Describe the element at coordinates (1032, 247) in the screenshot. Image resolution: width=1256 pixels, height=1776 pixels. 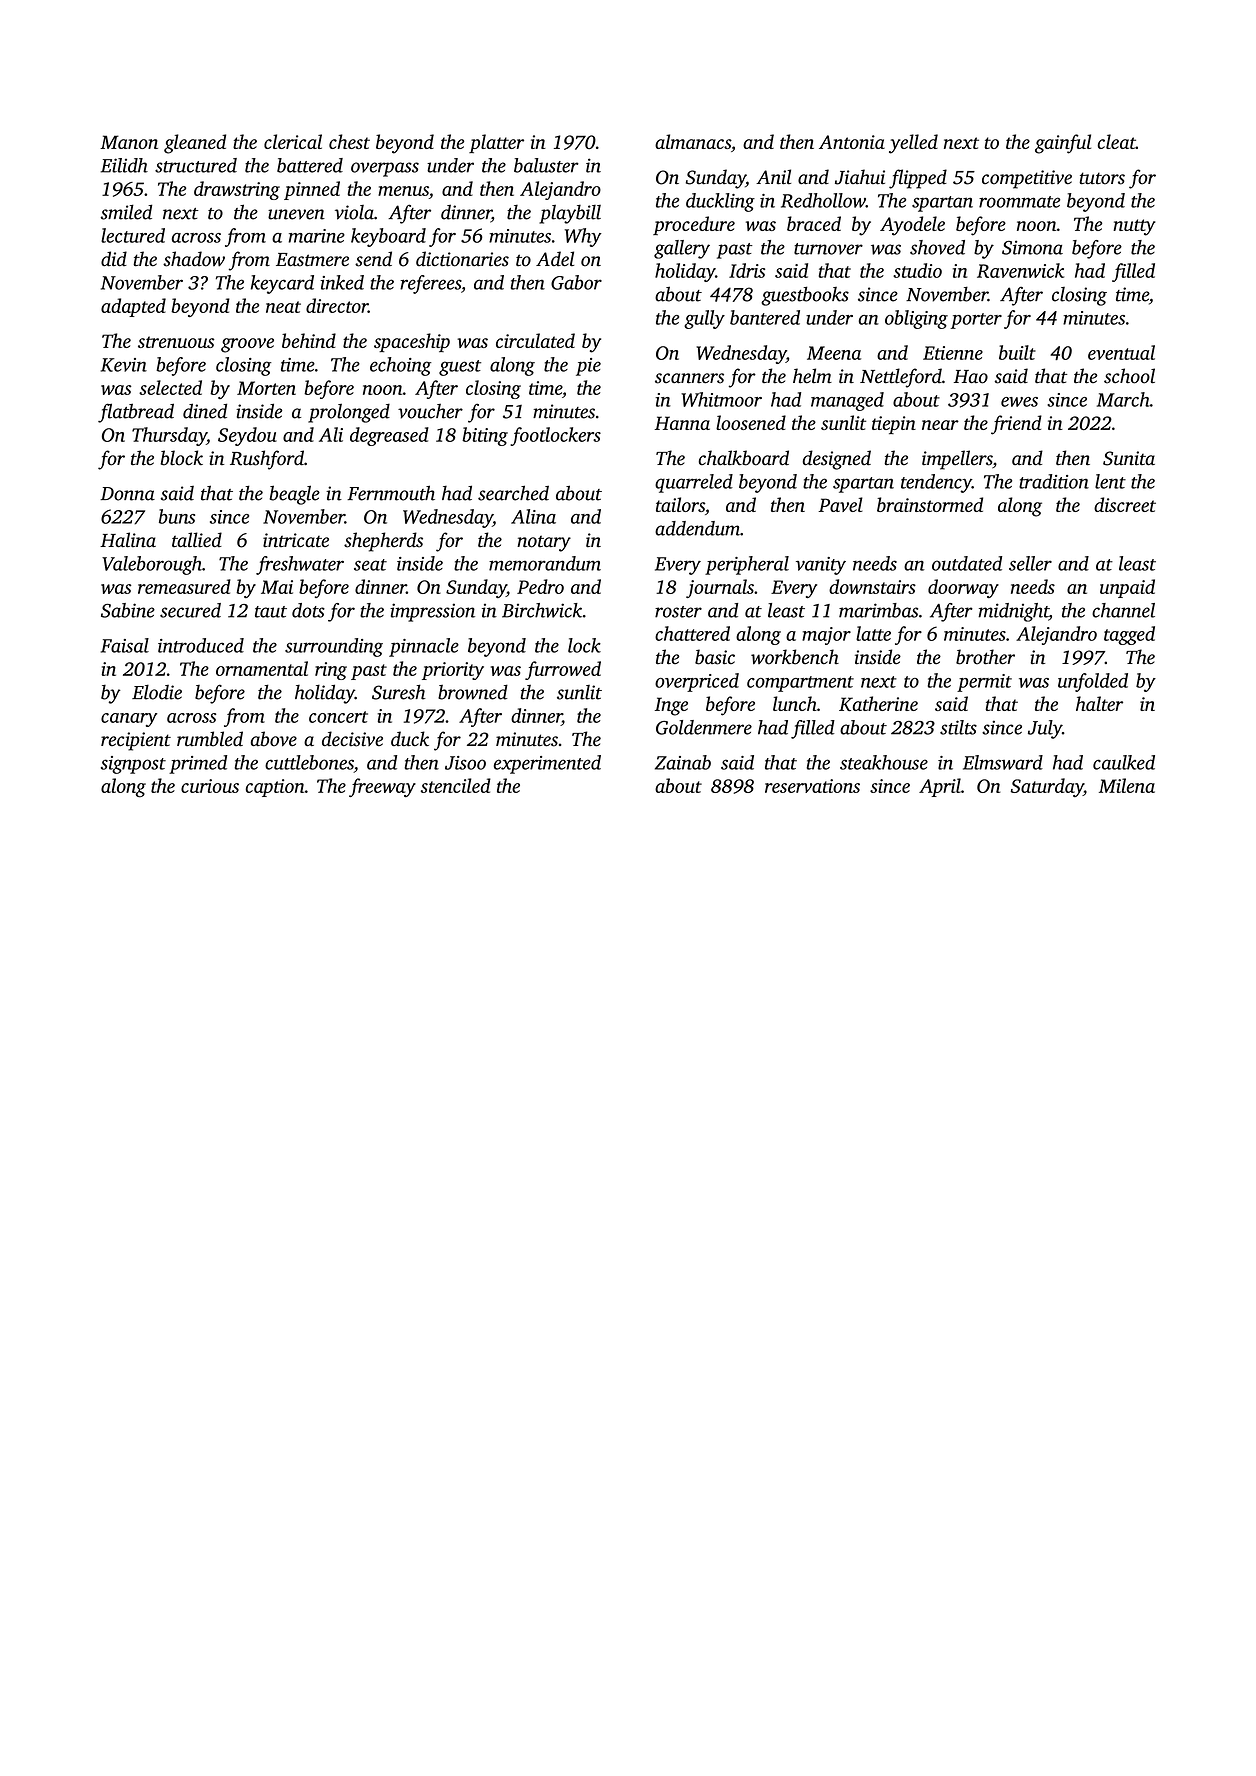
I see `Simona` at that location.
